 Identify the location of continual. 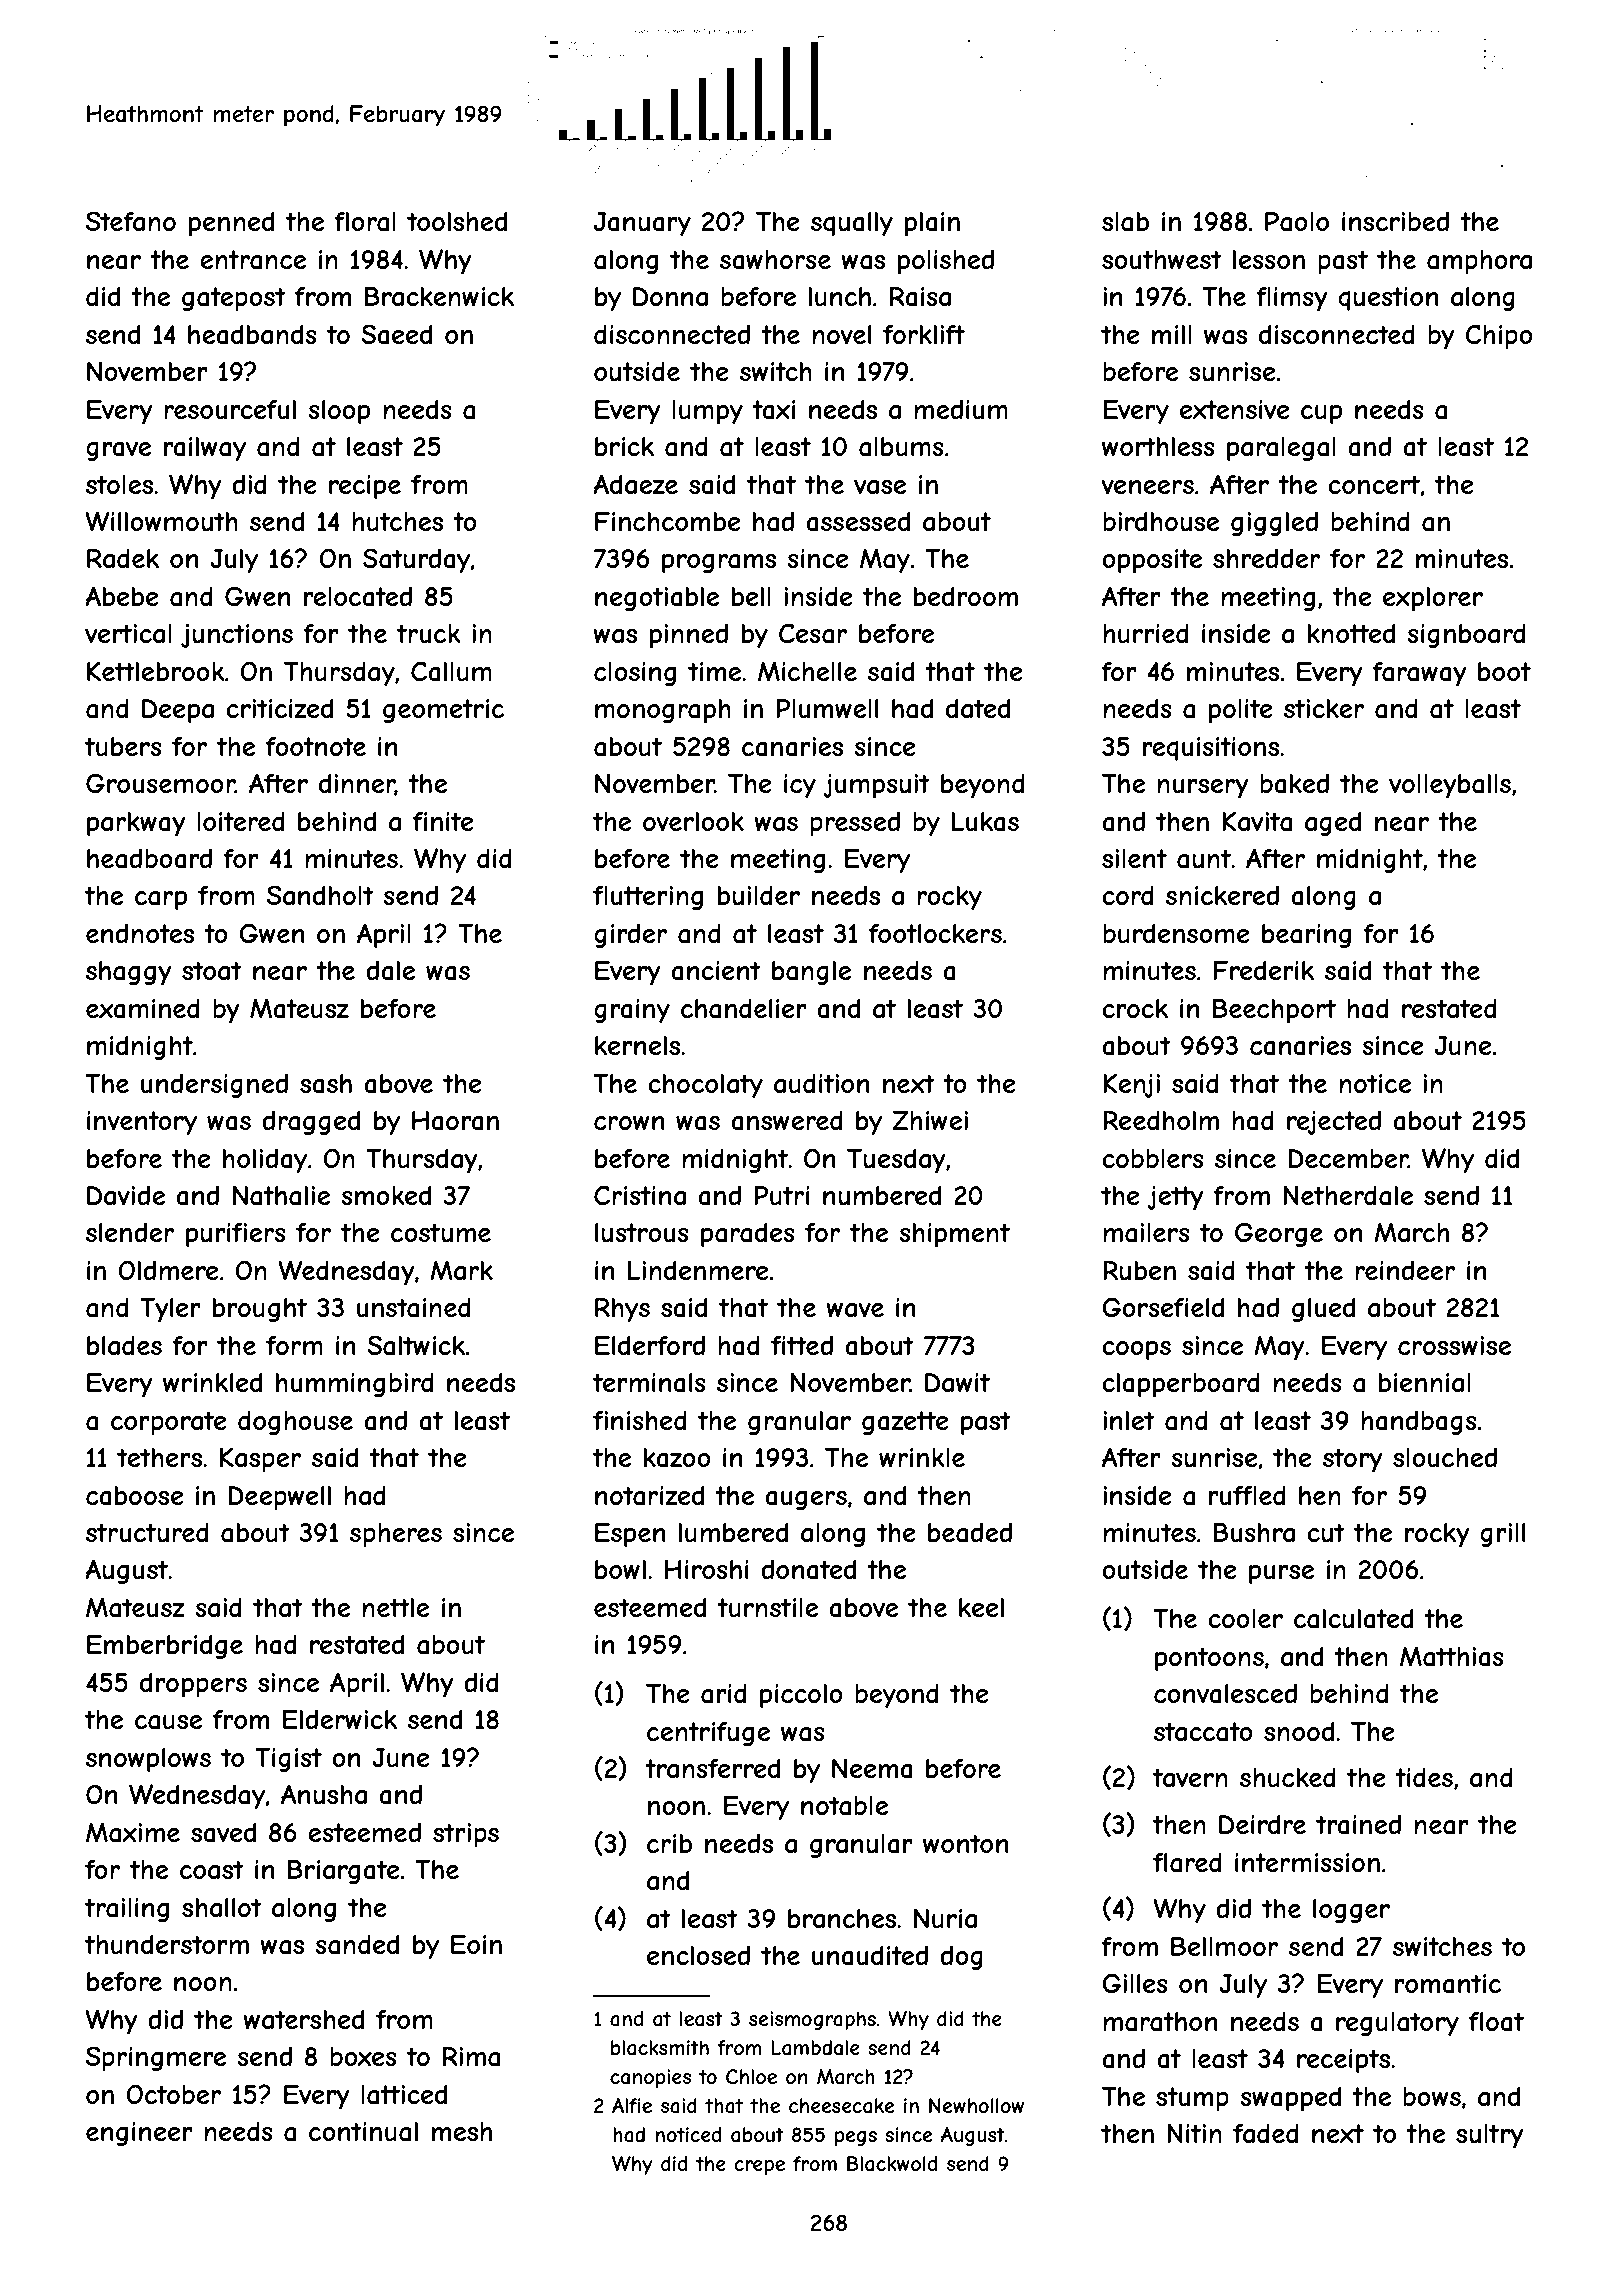
(363, 2132).
